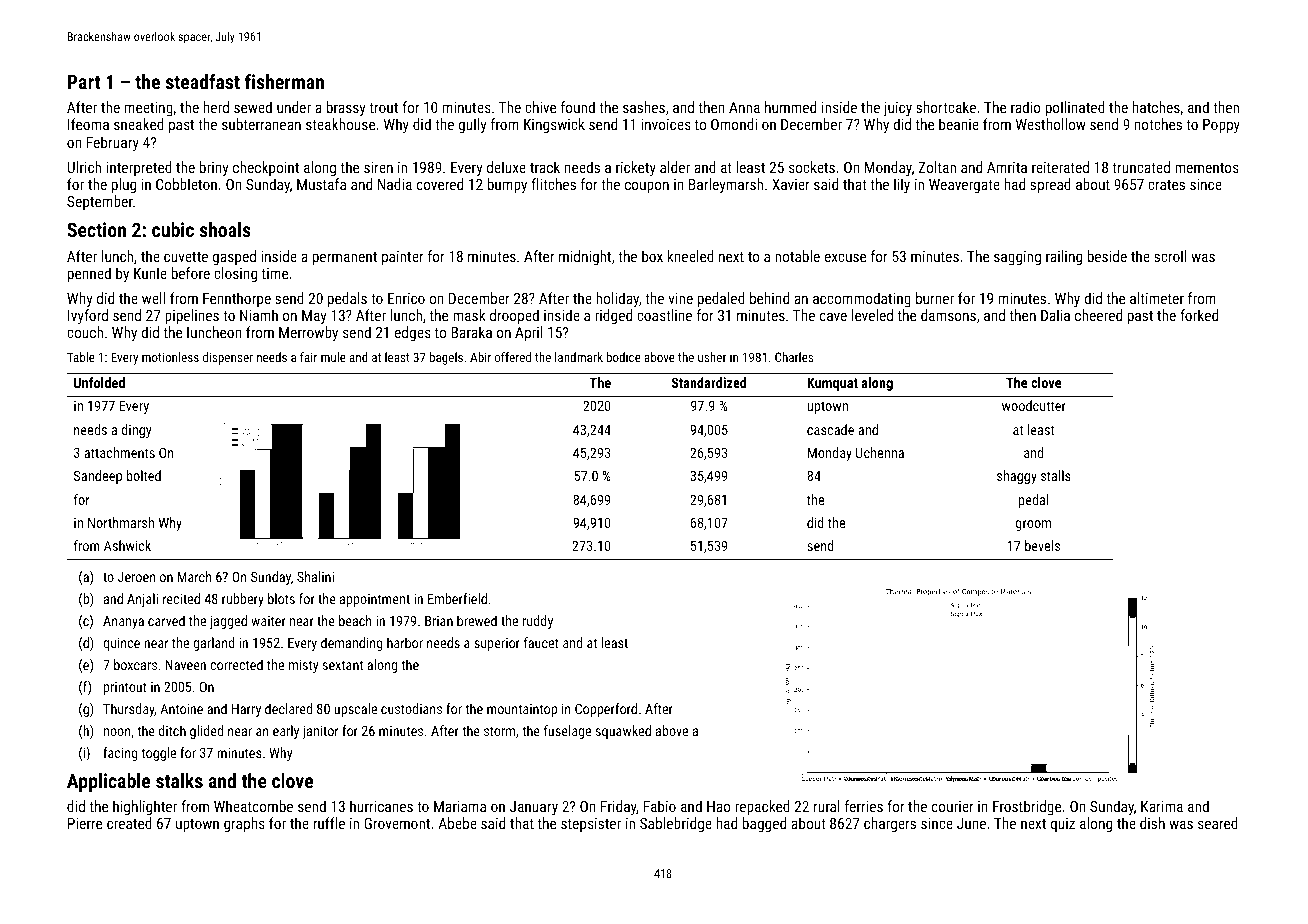  Describe the element at coordinates (790, 107) in the screenshot. I see `hummed` at that location.
